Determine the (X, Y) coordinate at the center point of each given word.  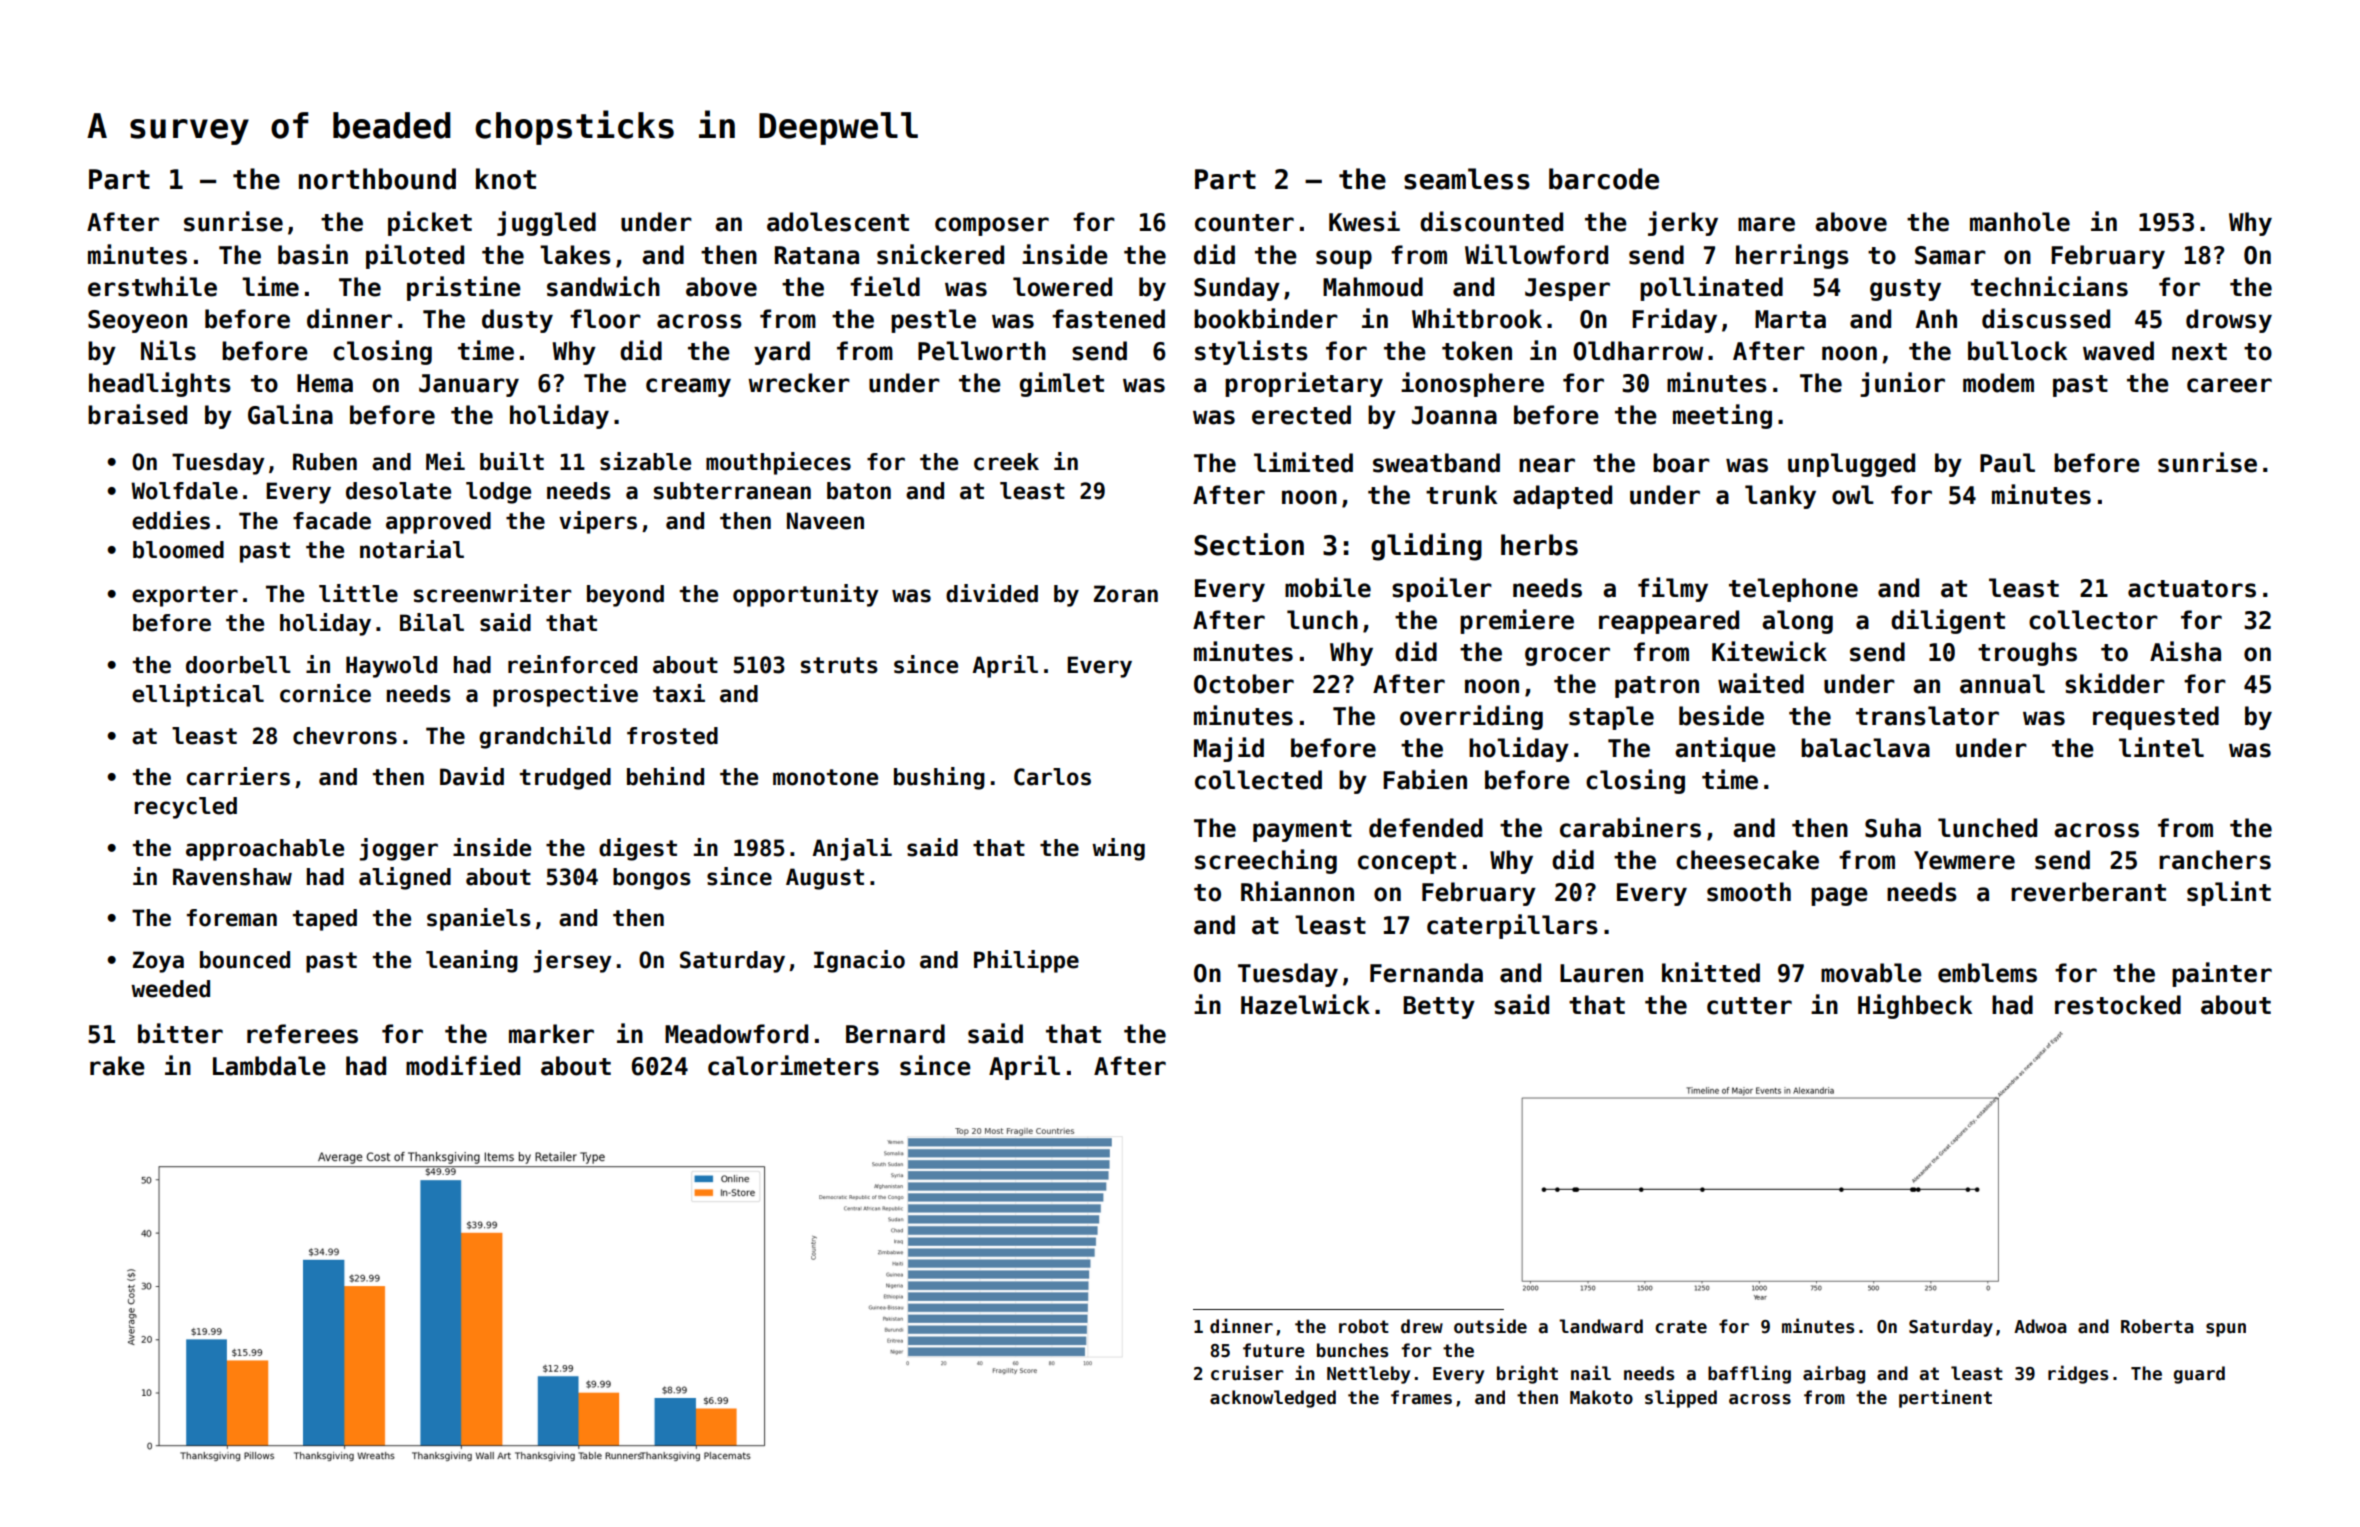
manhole (2020, 222)
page (1839, 896)
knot (506, 179)
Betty (1439, 1007)
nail (1591, 1373)
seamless (1467, 179)
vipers (598, 522)
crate (1681, 1327)
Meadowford (736, 1034)
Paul (2007, 463)
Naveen (825, 521)
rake (117, 1066)
